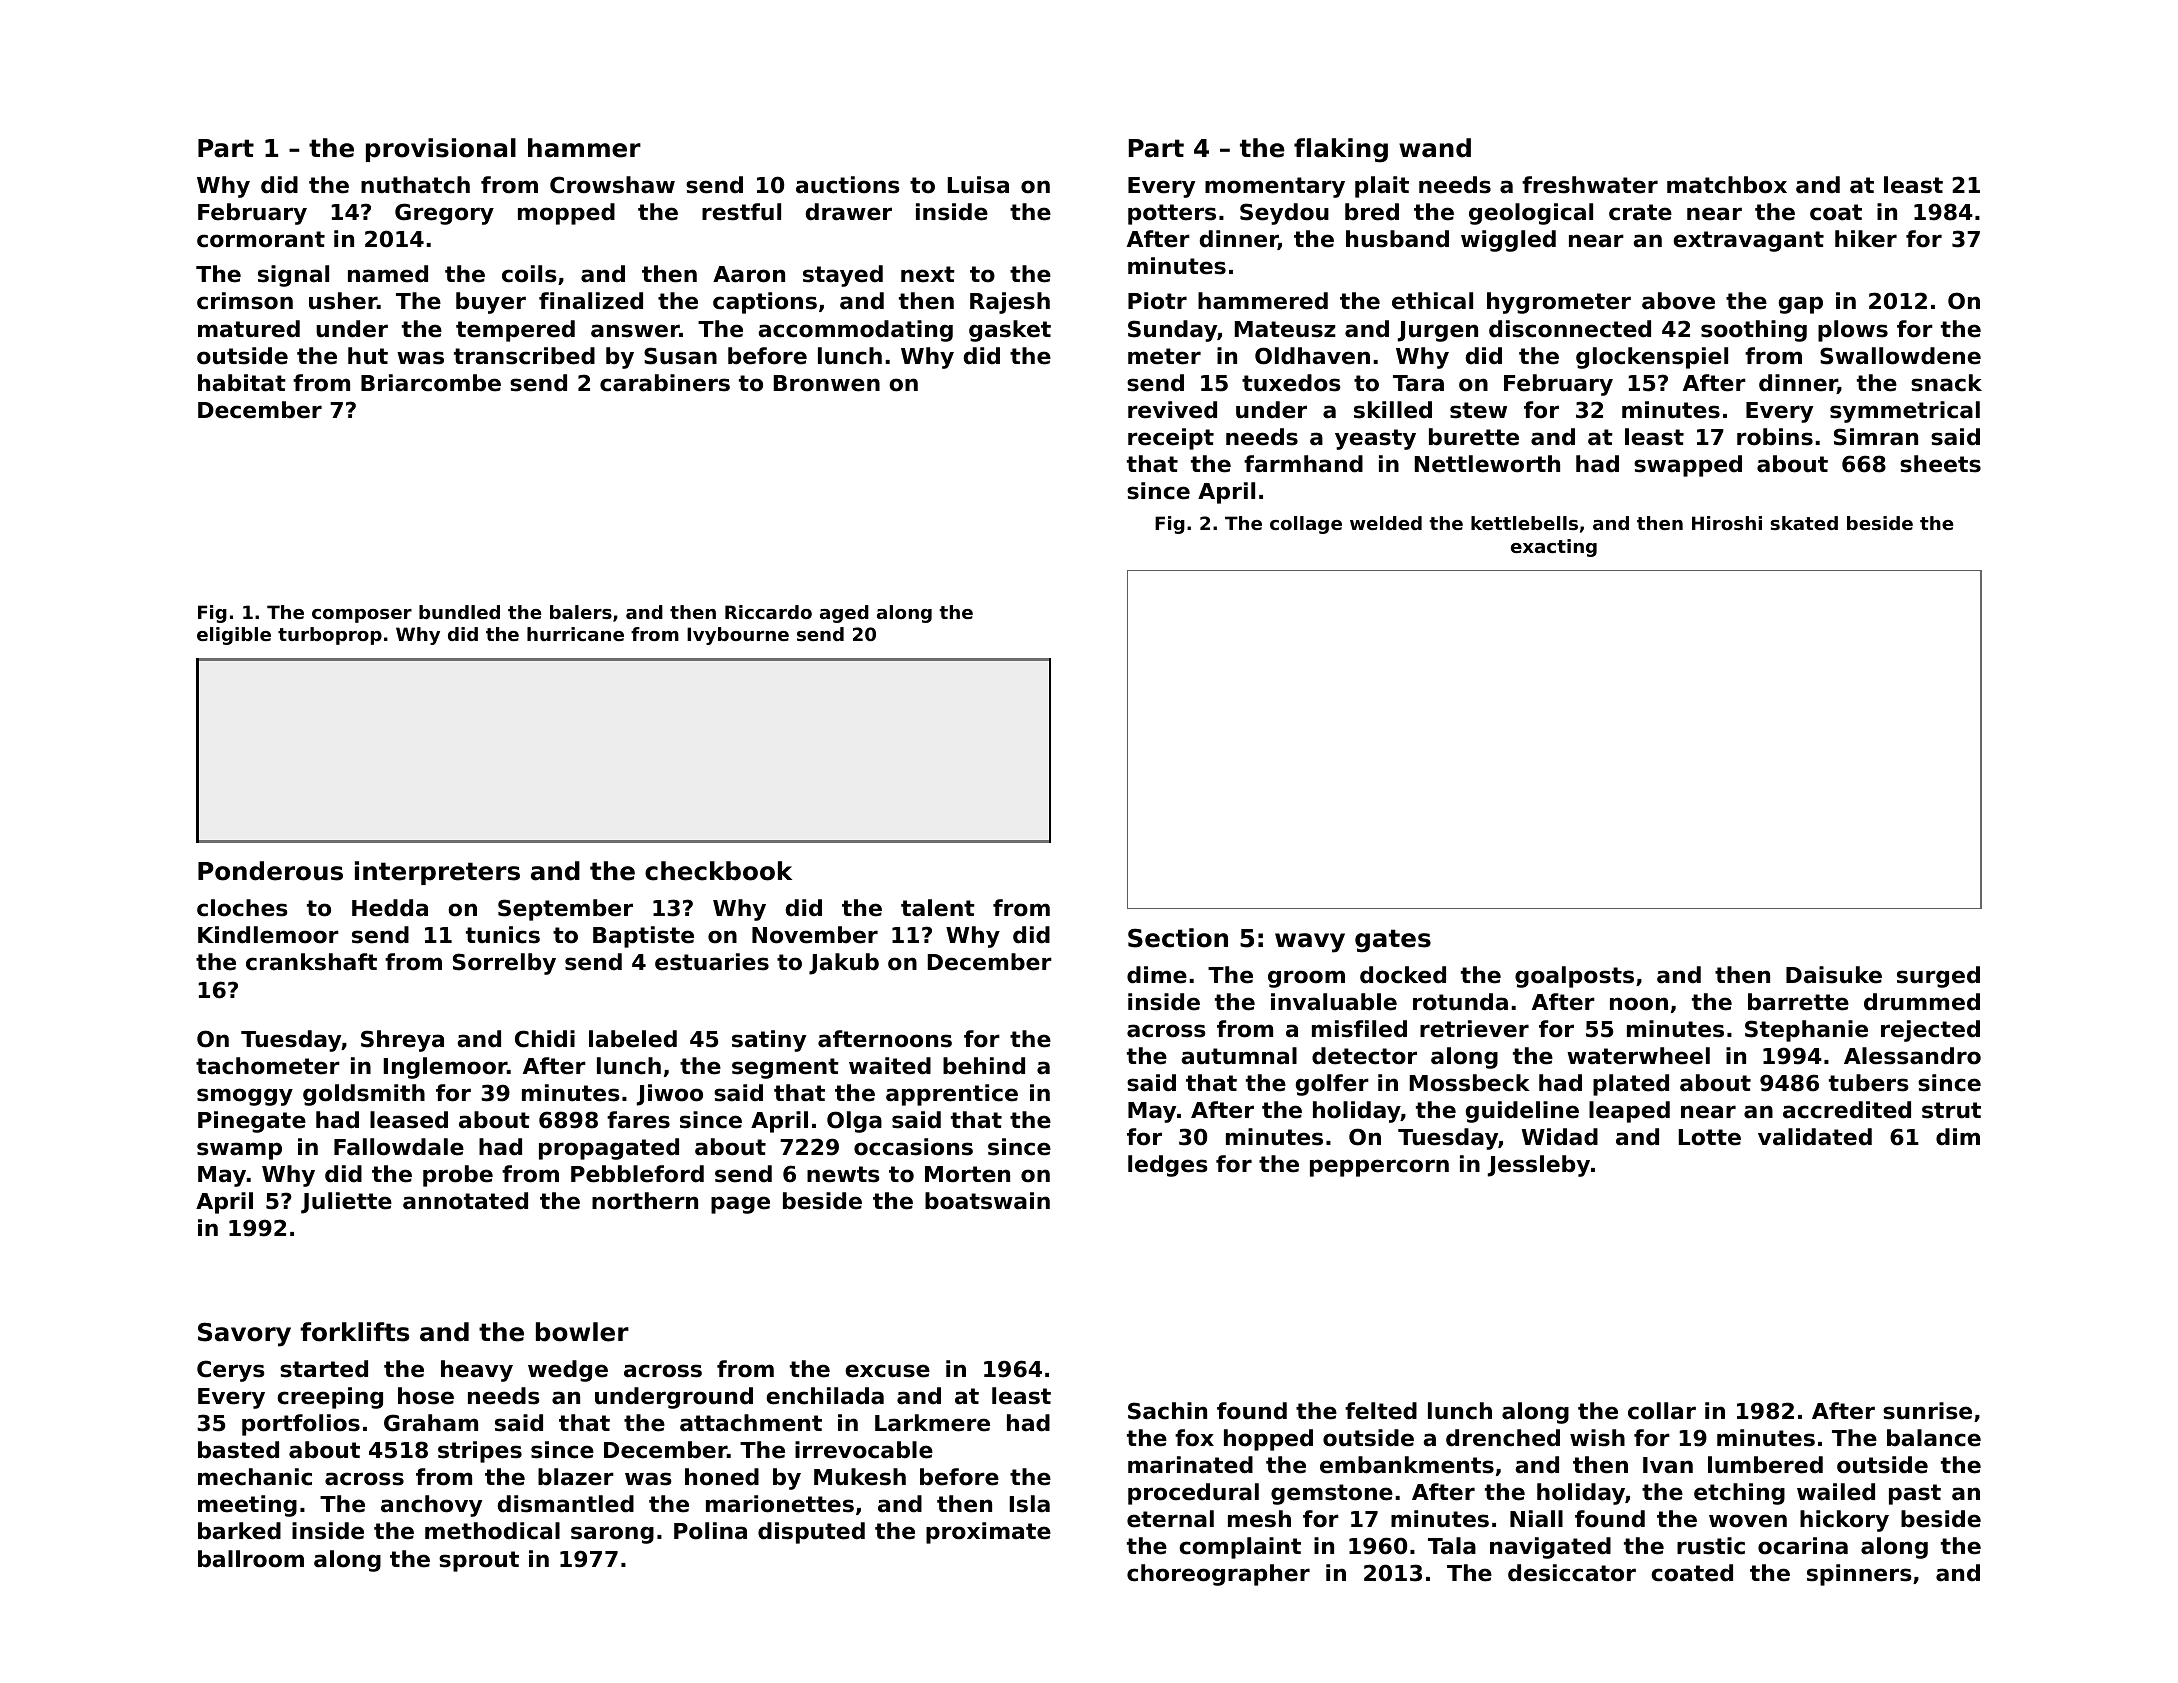  I want to click on robins, so click(1775, 437).
